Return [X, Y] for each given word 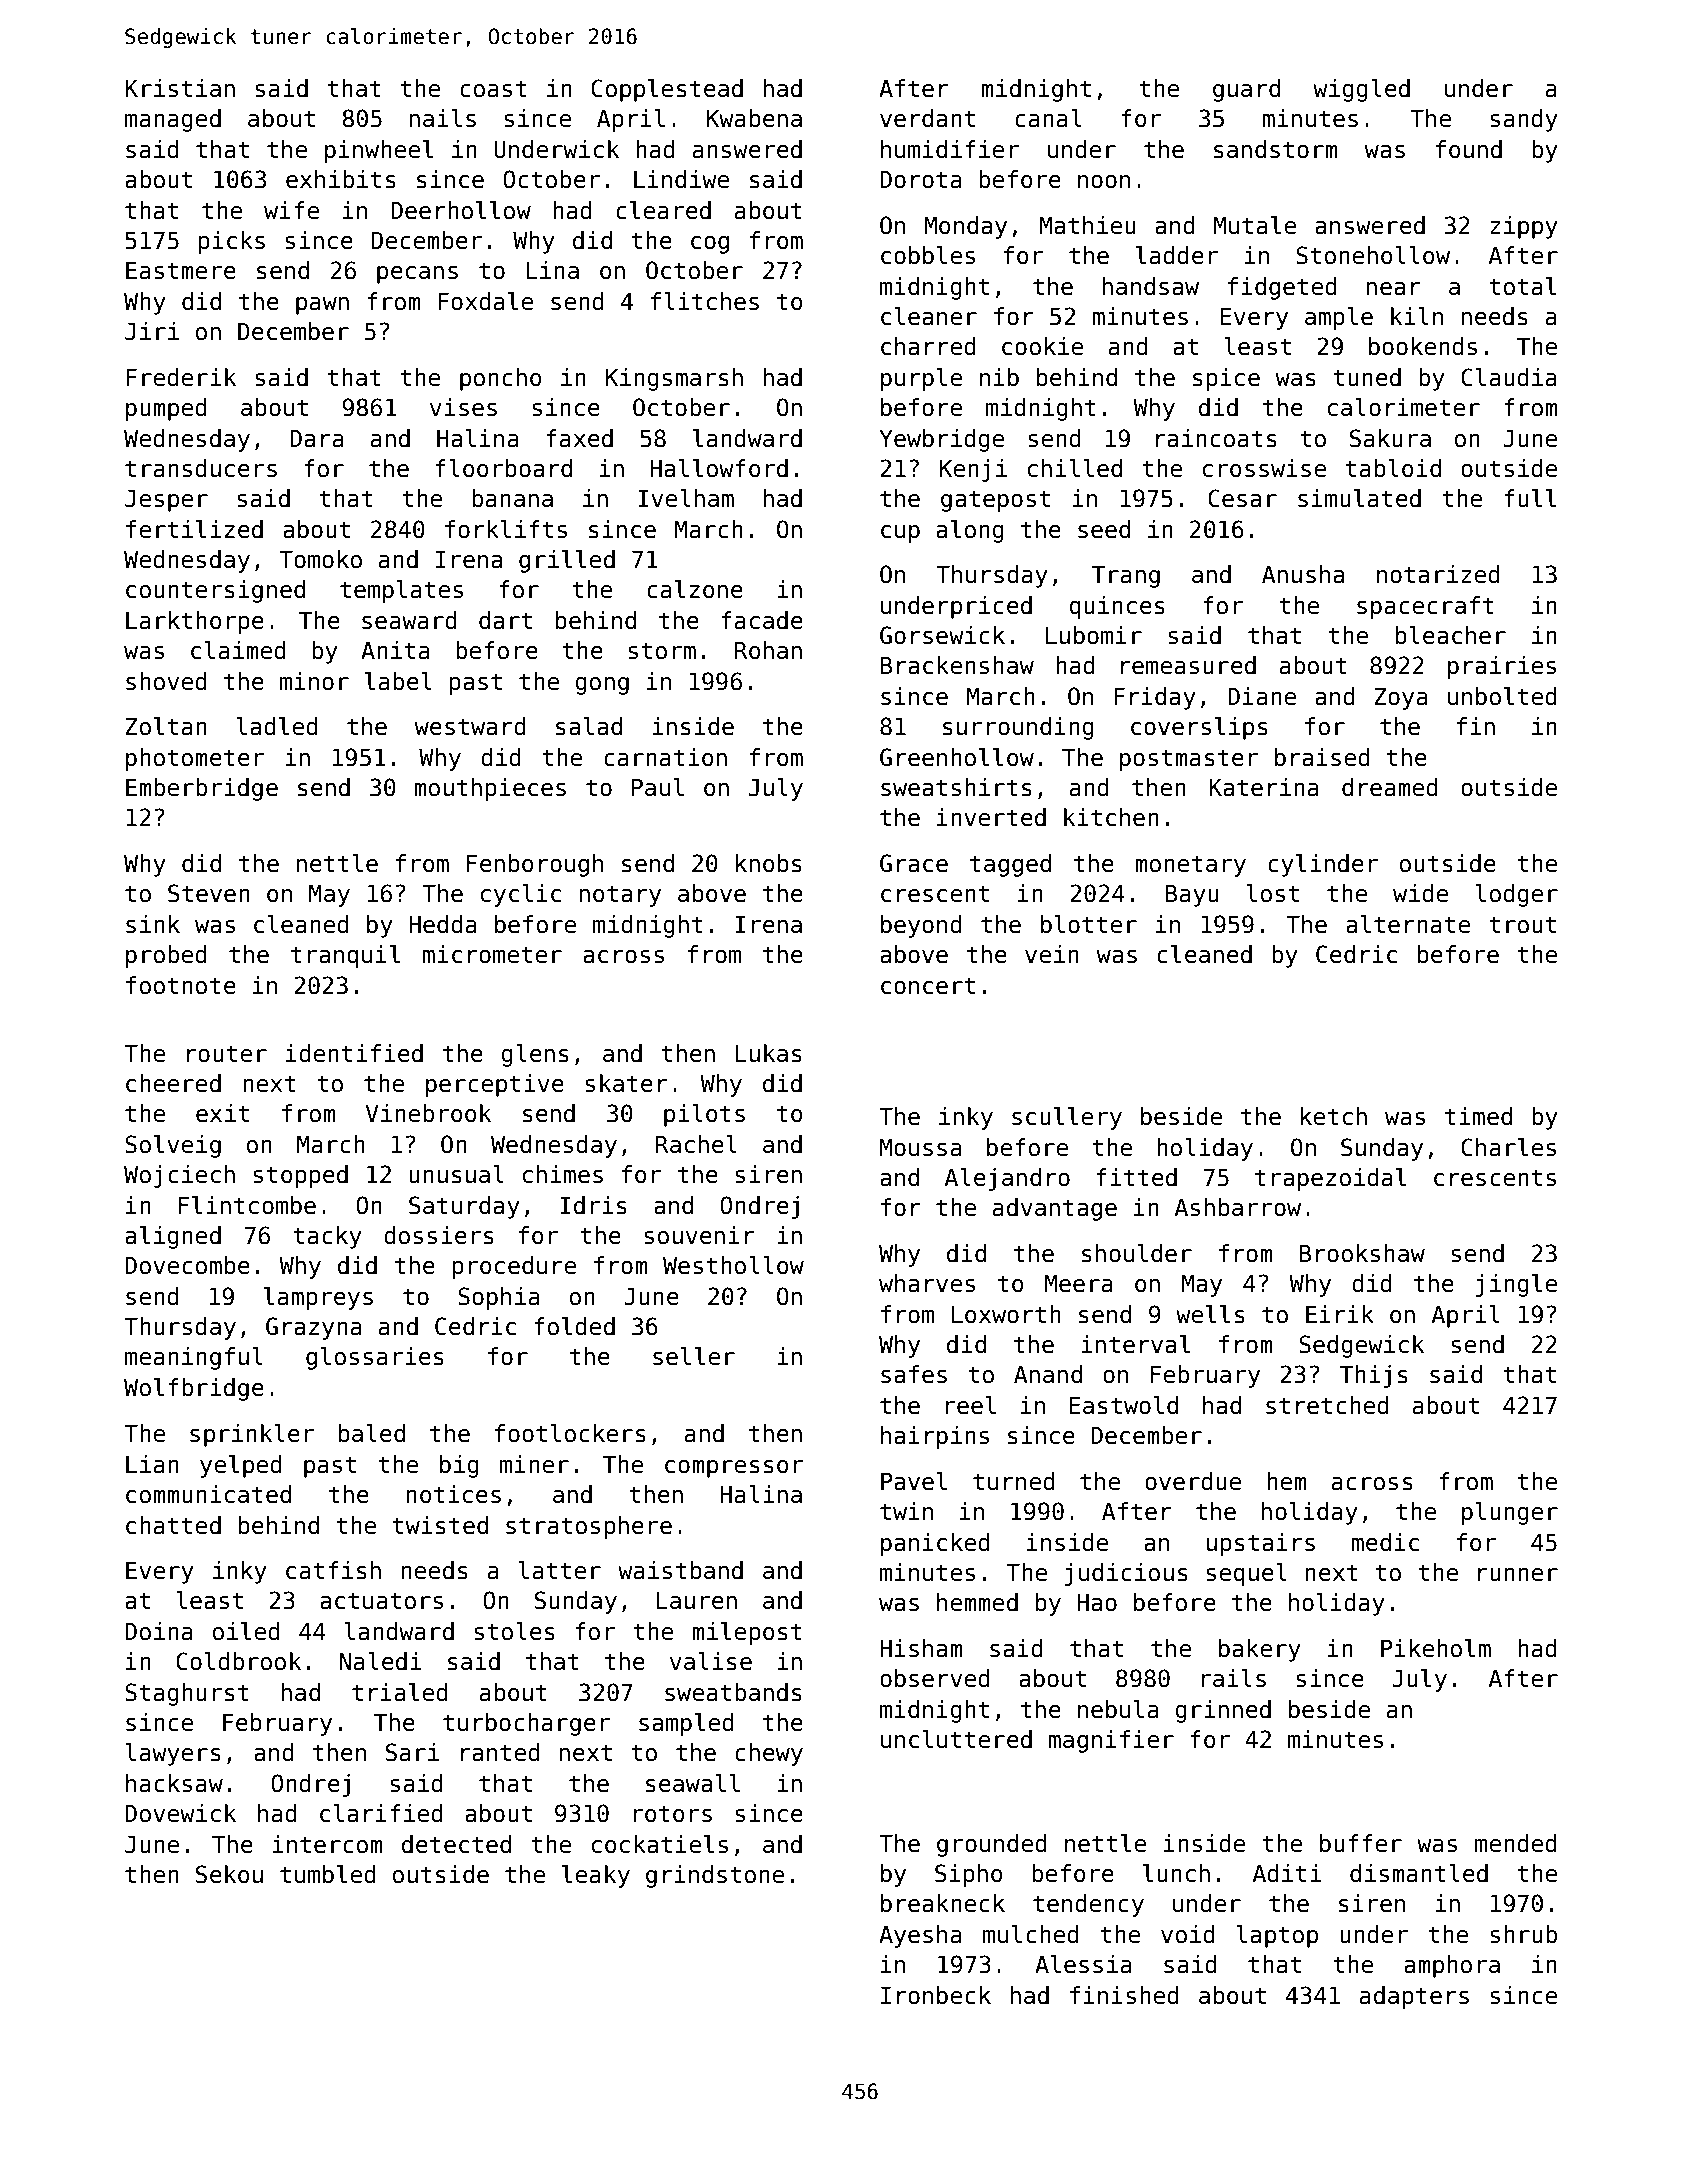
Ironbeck [936, 1995]
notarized [1438, 574]
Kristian [180, 88]
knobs [769, 863]
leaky [596, 1876]
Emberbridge [202, 789]
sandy [1524, 120]
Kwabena [754, 118]
